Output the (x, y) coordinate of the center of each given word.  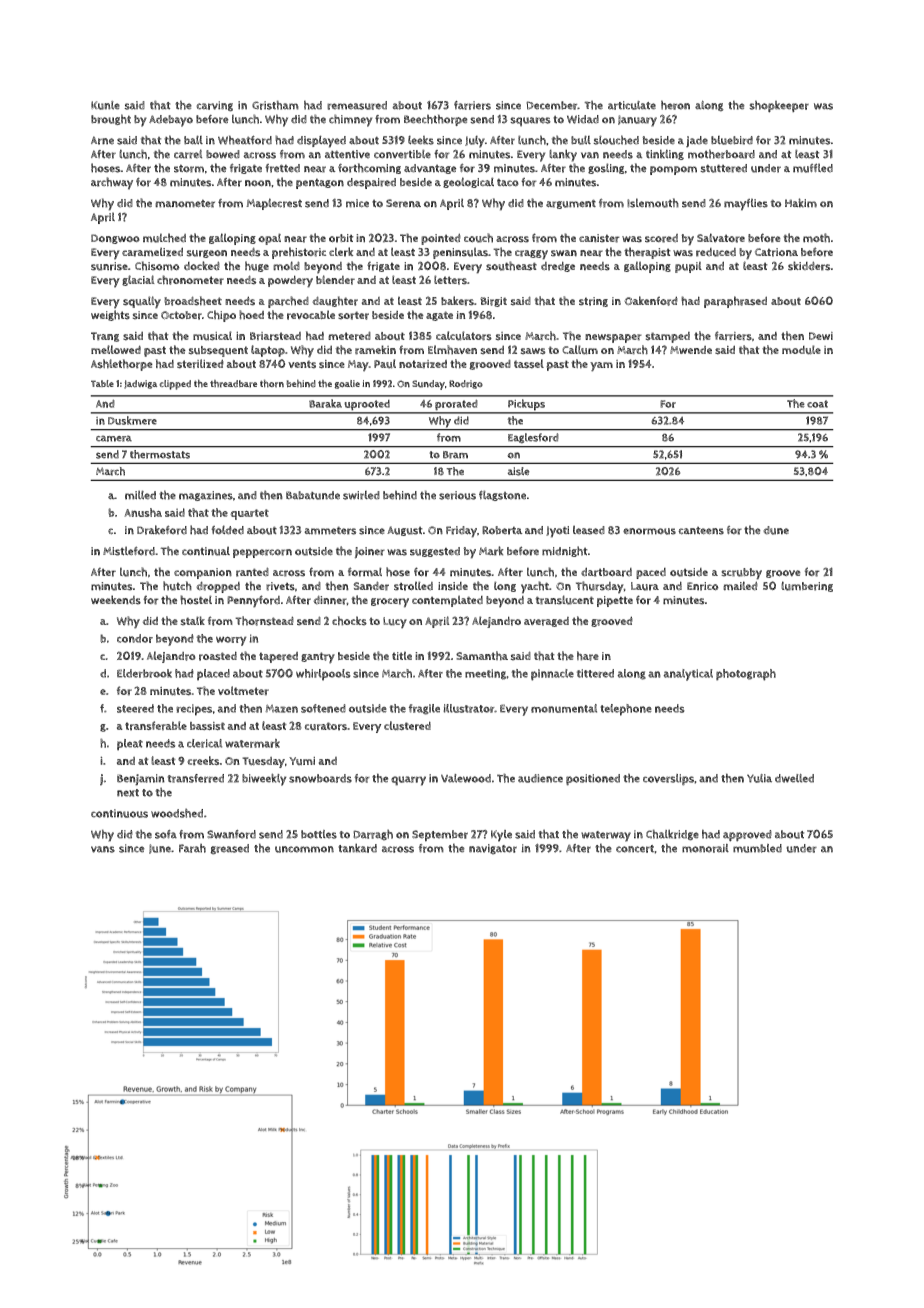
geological (468, 182)
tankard (357, 848)
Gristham (275, 105)
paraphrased (735, 302)
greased (229, 849)
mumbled (757, 848)
